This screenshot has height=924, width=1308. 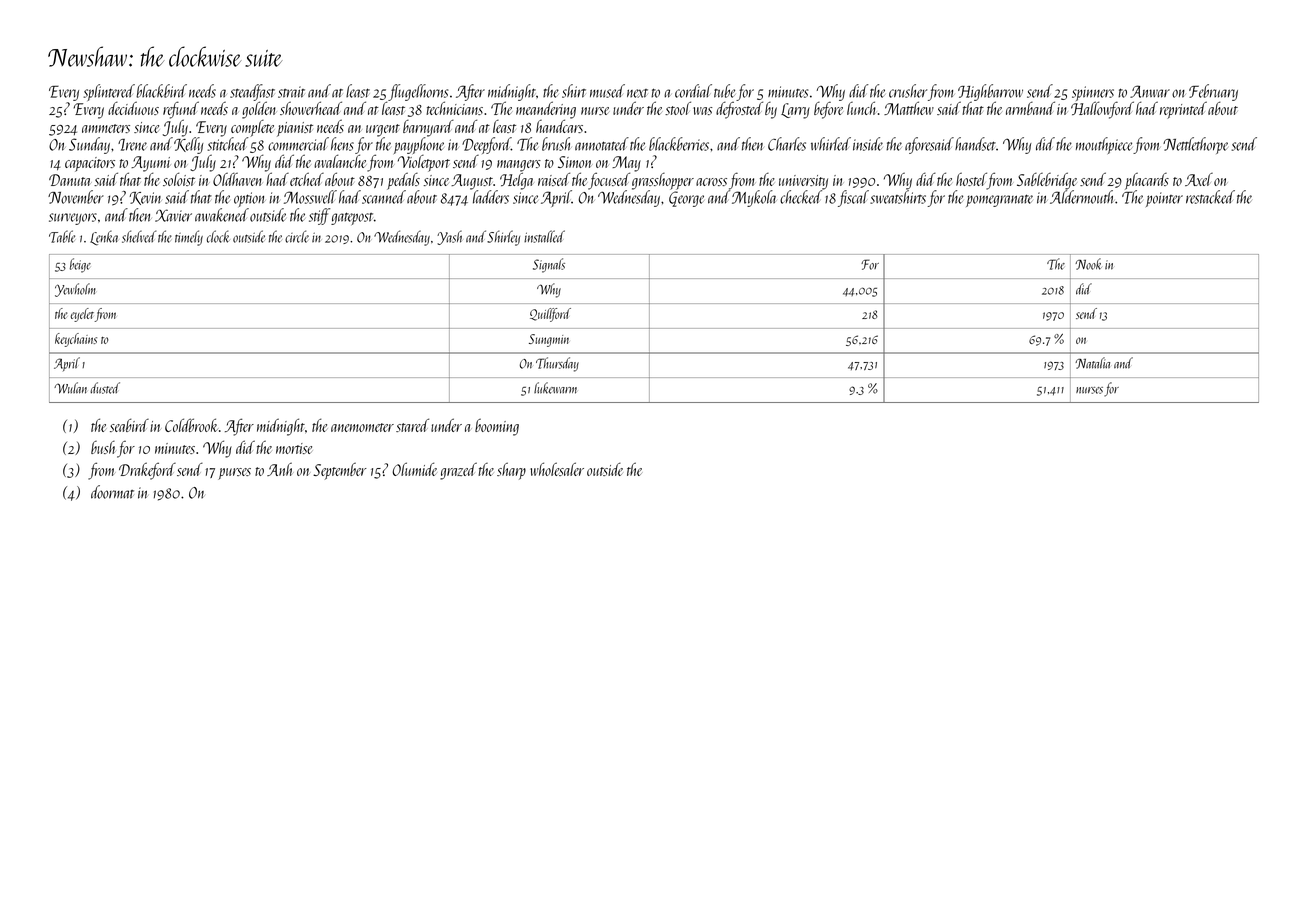 What do you see at coordinates (418, 93) in the screenshot?
I see `flugelhorns` at bounding box center [418, 93].
